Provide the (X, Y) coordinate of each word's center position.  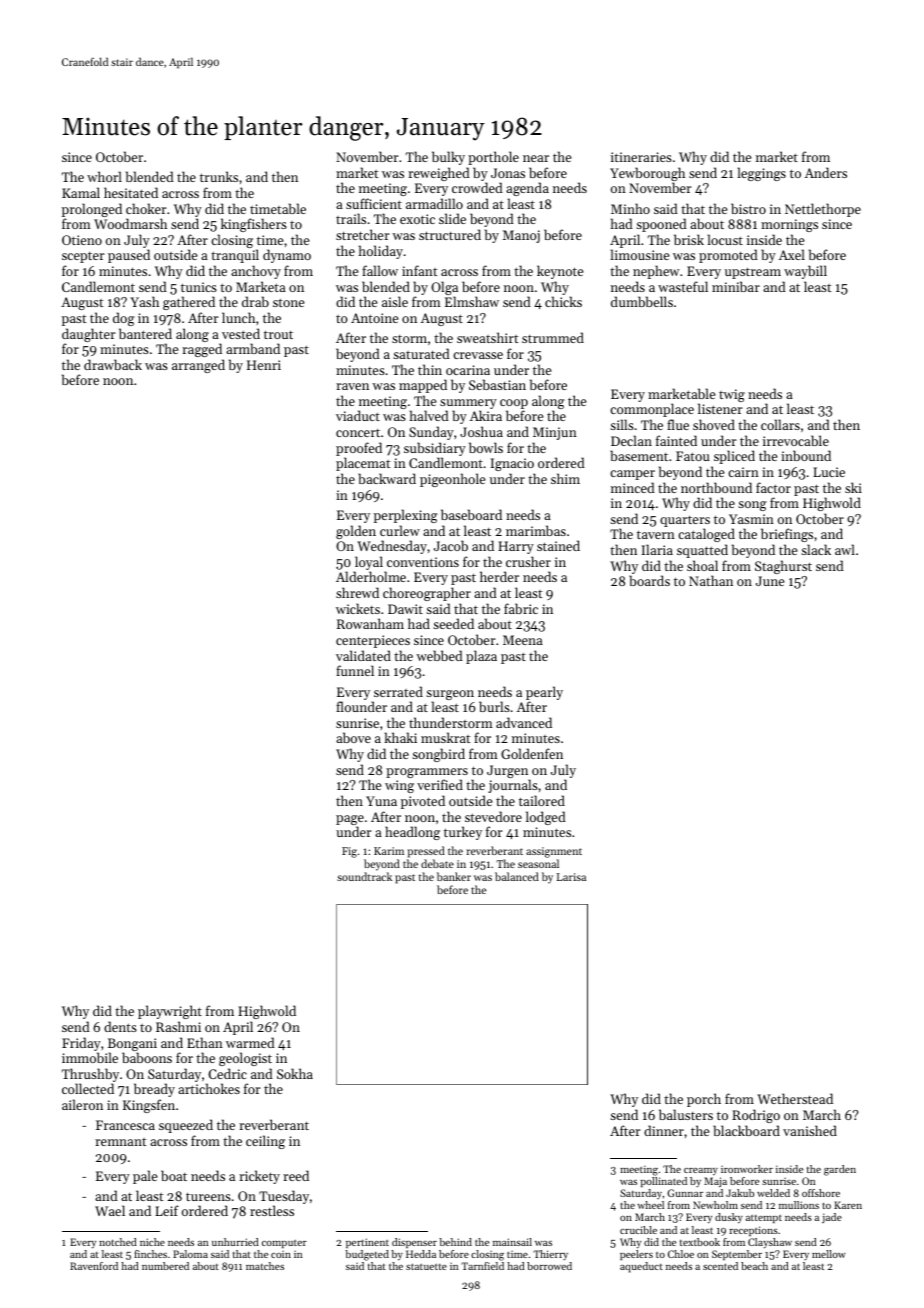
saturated (421, 353)
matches (265, 1266)
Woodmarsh (130, 223)
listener (720, 408)
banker (454, 876)
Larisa (571, 877)
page (350, 820)
